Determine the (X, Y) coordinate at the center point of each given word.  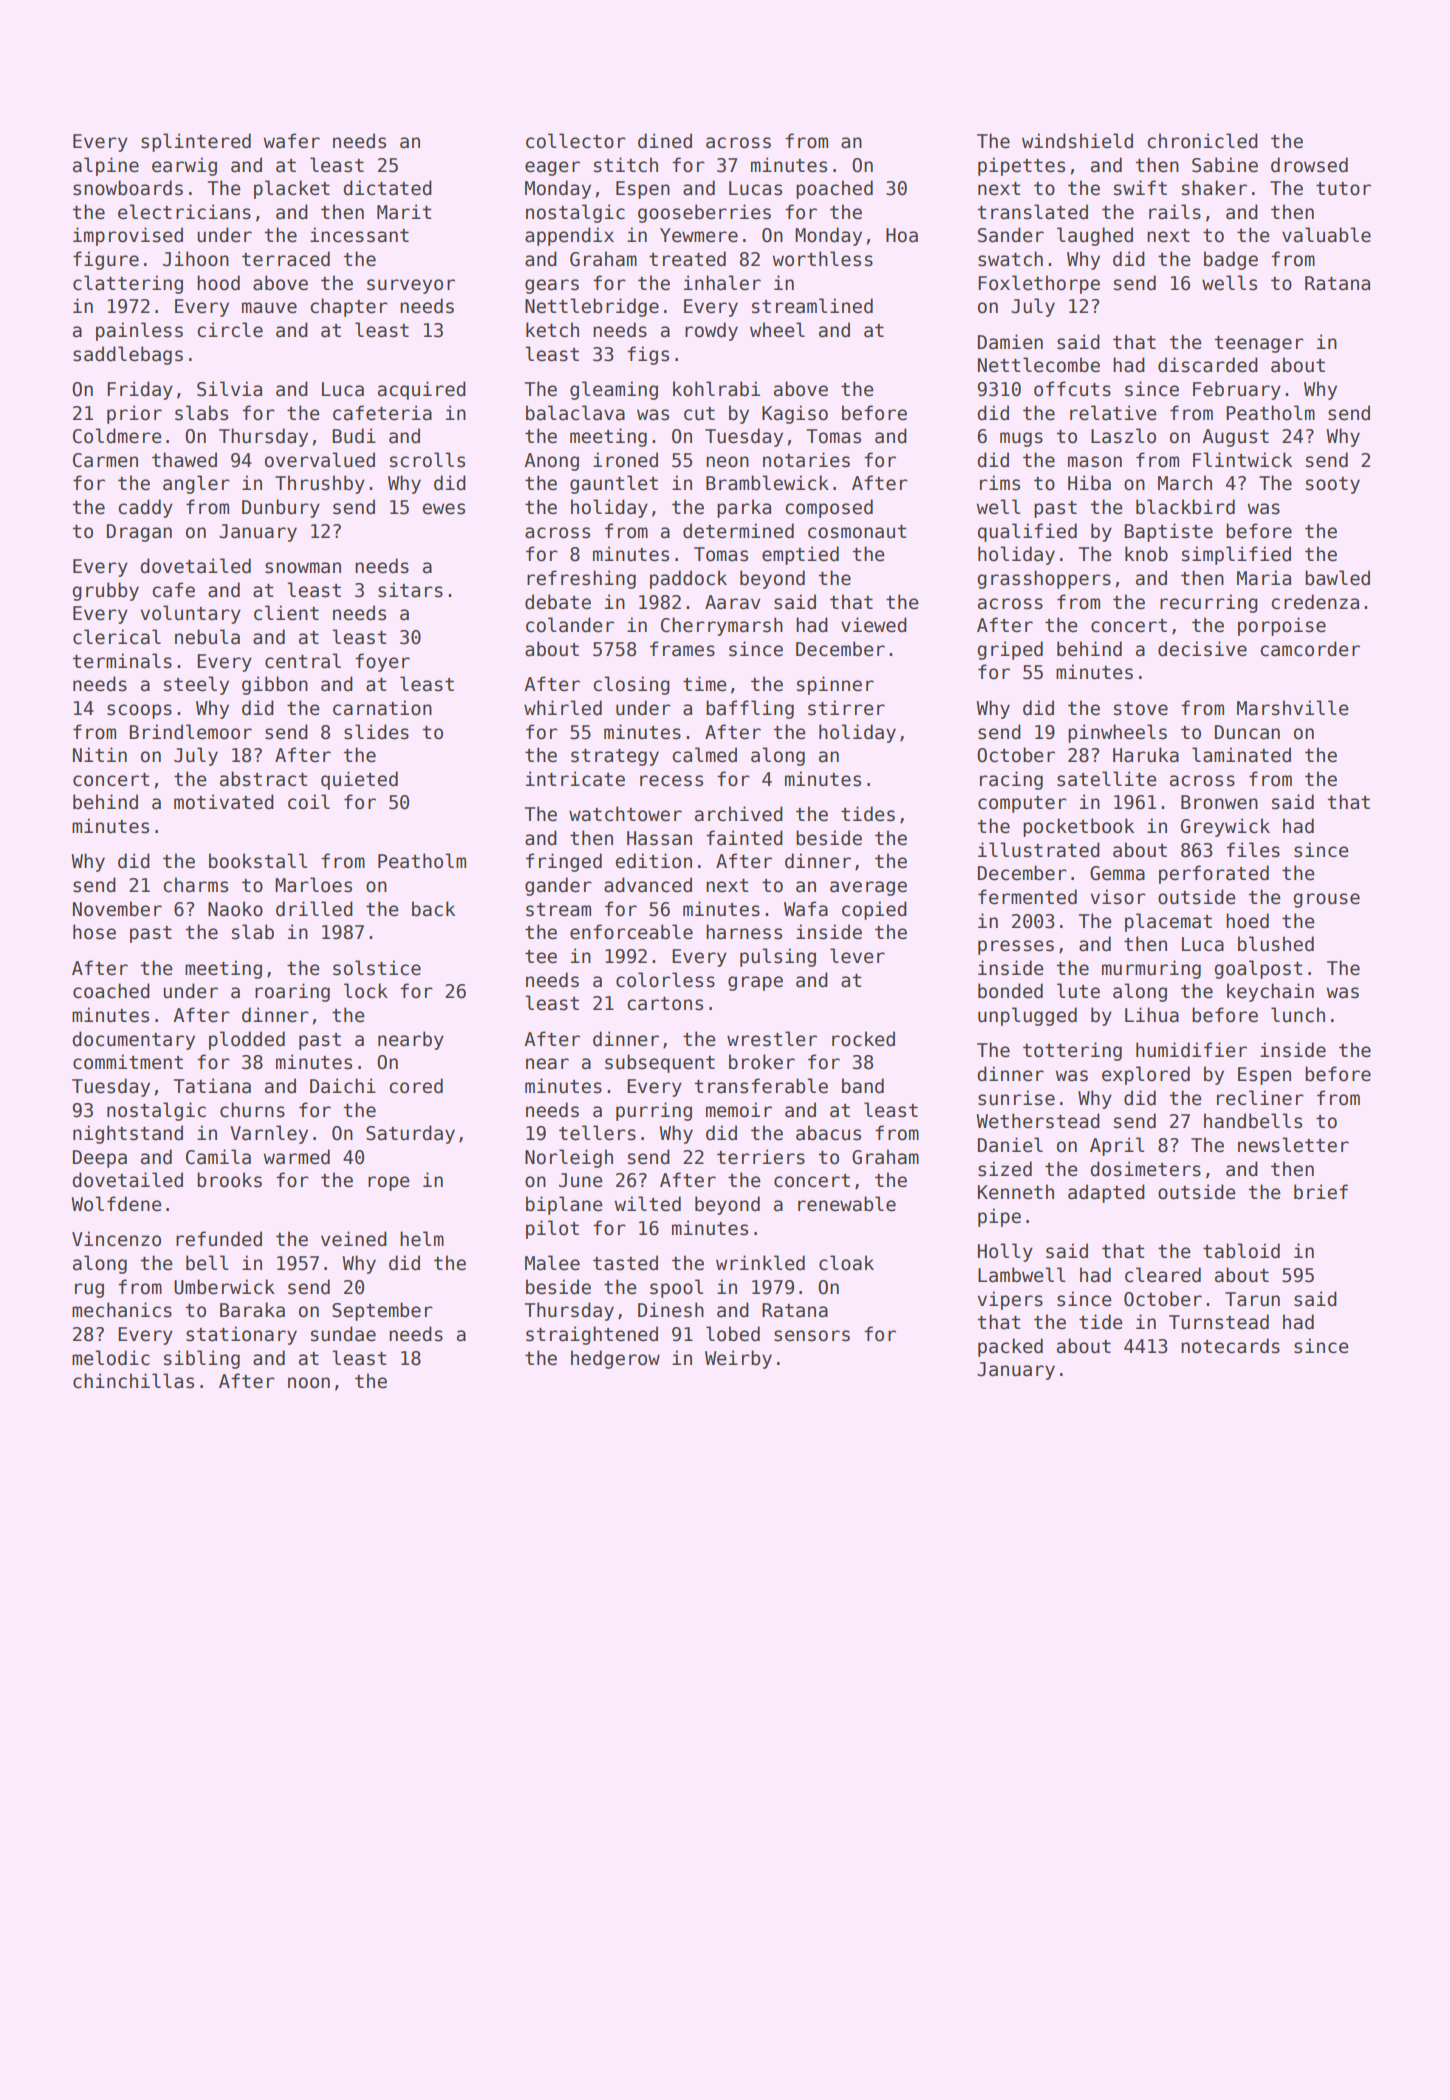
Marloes (313, 885)
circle (230, 330)
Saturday (410, 1134)
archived (739, 814)
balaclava (575, 413)
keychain (1270, 992)
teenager (1259, 344)
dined (665, 141)
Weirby (738, 1359)
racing (1011, 780)
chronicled (1202, 141)
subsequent (660, 1063)
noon (309, 1383)
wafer (291, 141)
